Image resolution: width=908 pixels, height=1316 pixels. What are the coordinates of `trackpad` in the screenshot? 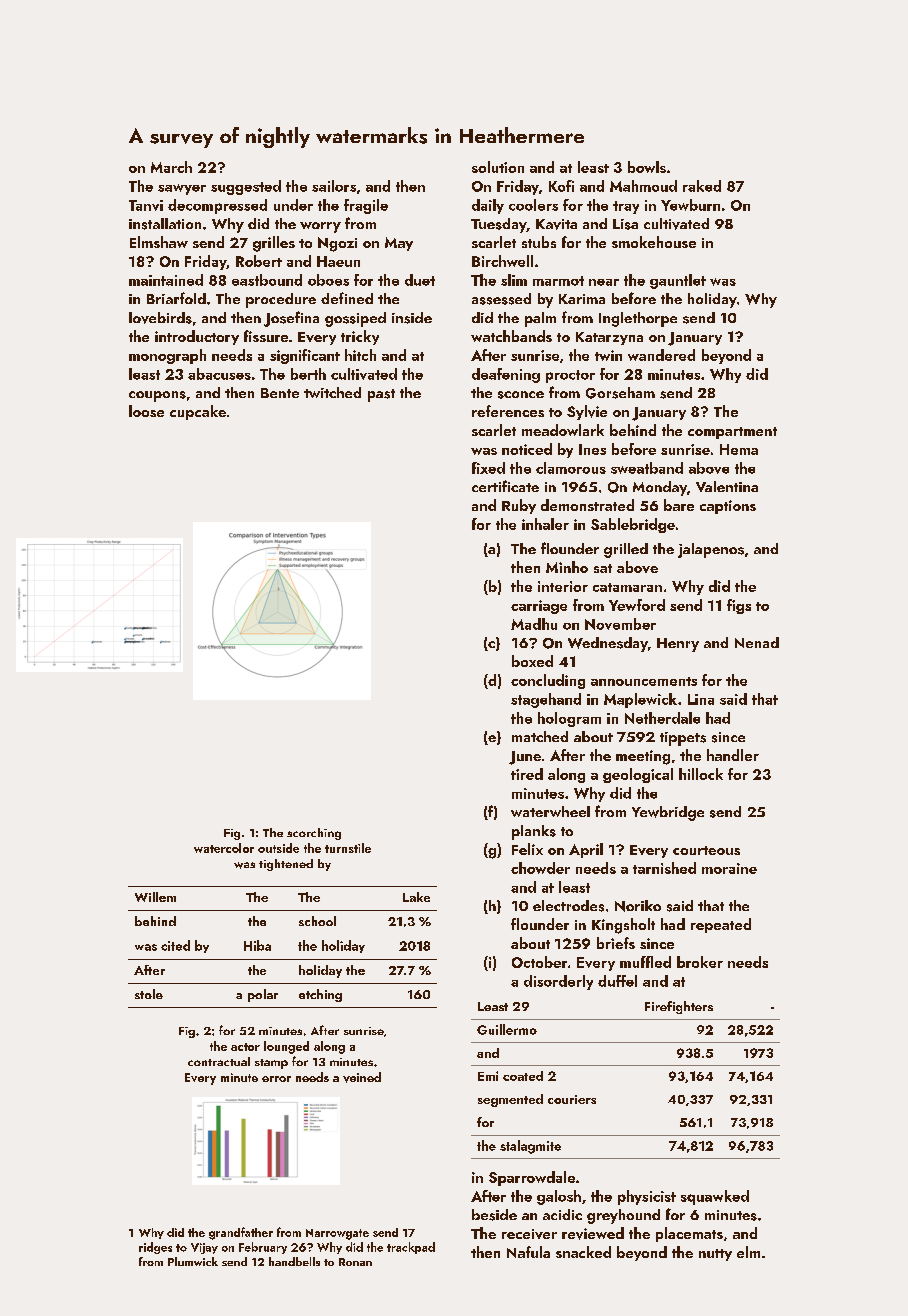 It's located at (411, 1248).
